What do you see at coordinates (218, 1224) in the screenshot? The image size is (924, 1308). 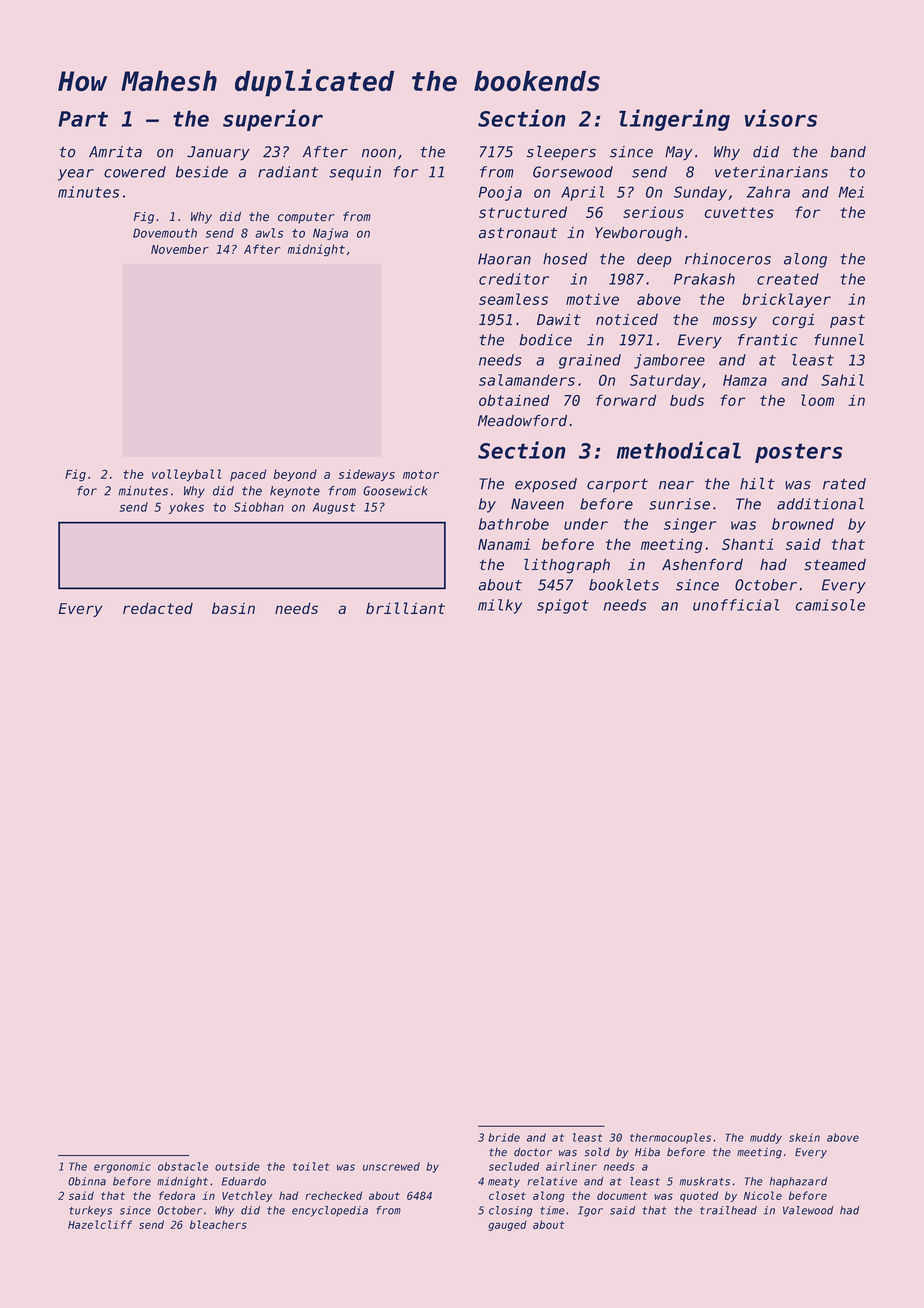 I see `bleachers` at bounding box center [218, 1224].
